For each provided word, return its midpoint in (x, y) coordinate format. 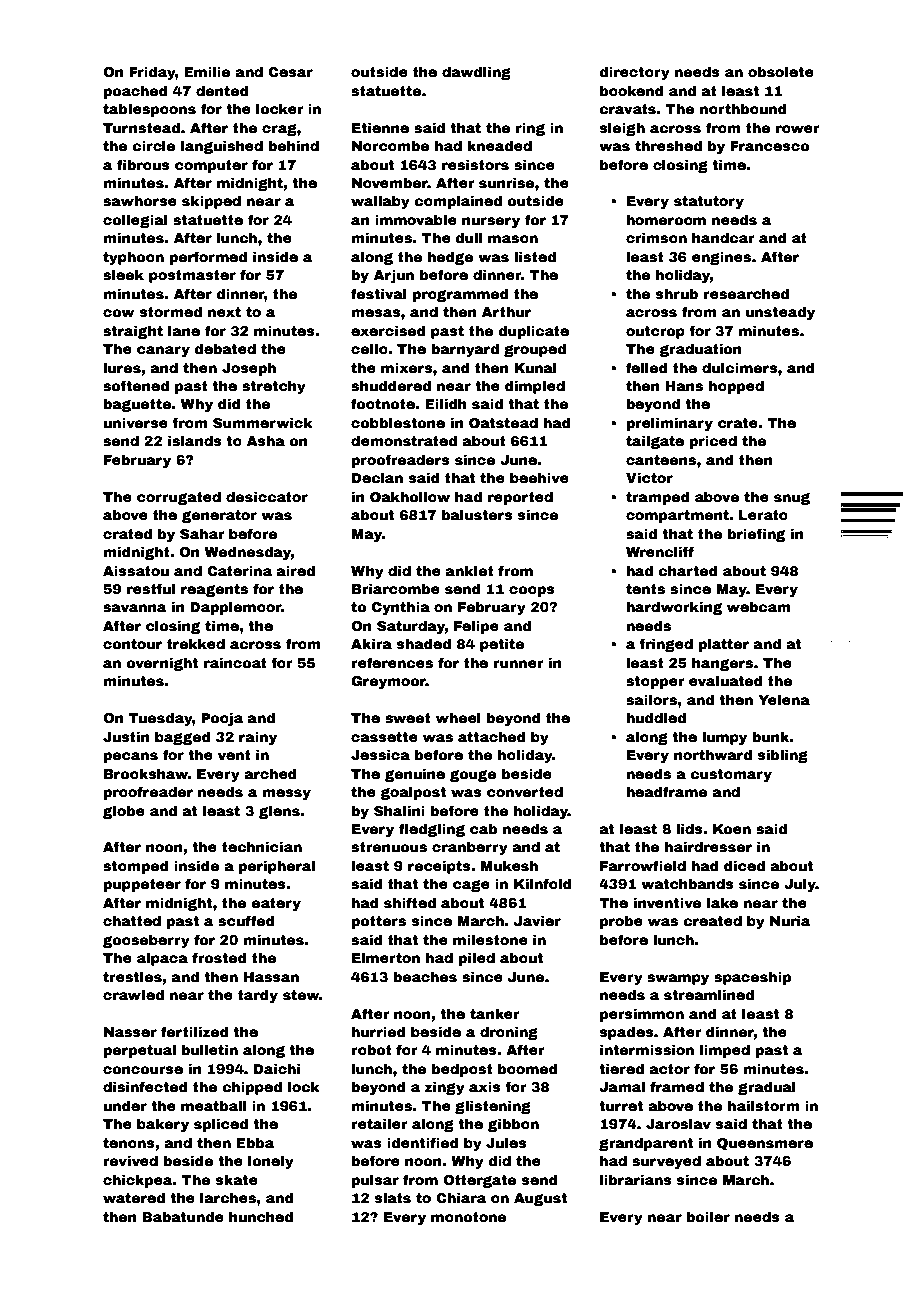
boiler (708, 1216)
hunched (261, 1216)
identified (422, 1142)
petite (502, 645)
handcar (723, 237)
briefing (756, 535)
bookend (631, 90)
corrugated (179, 498)
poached (135, 92)
